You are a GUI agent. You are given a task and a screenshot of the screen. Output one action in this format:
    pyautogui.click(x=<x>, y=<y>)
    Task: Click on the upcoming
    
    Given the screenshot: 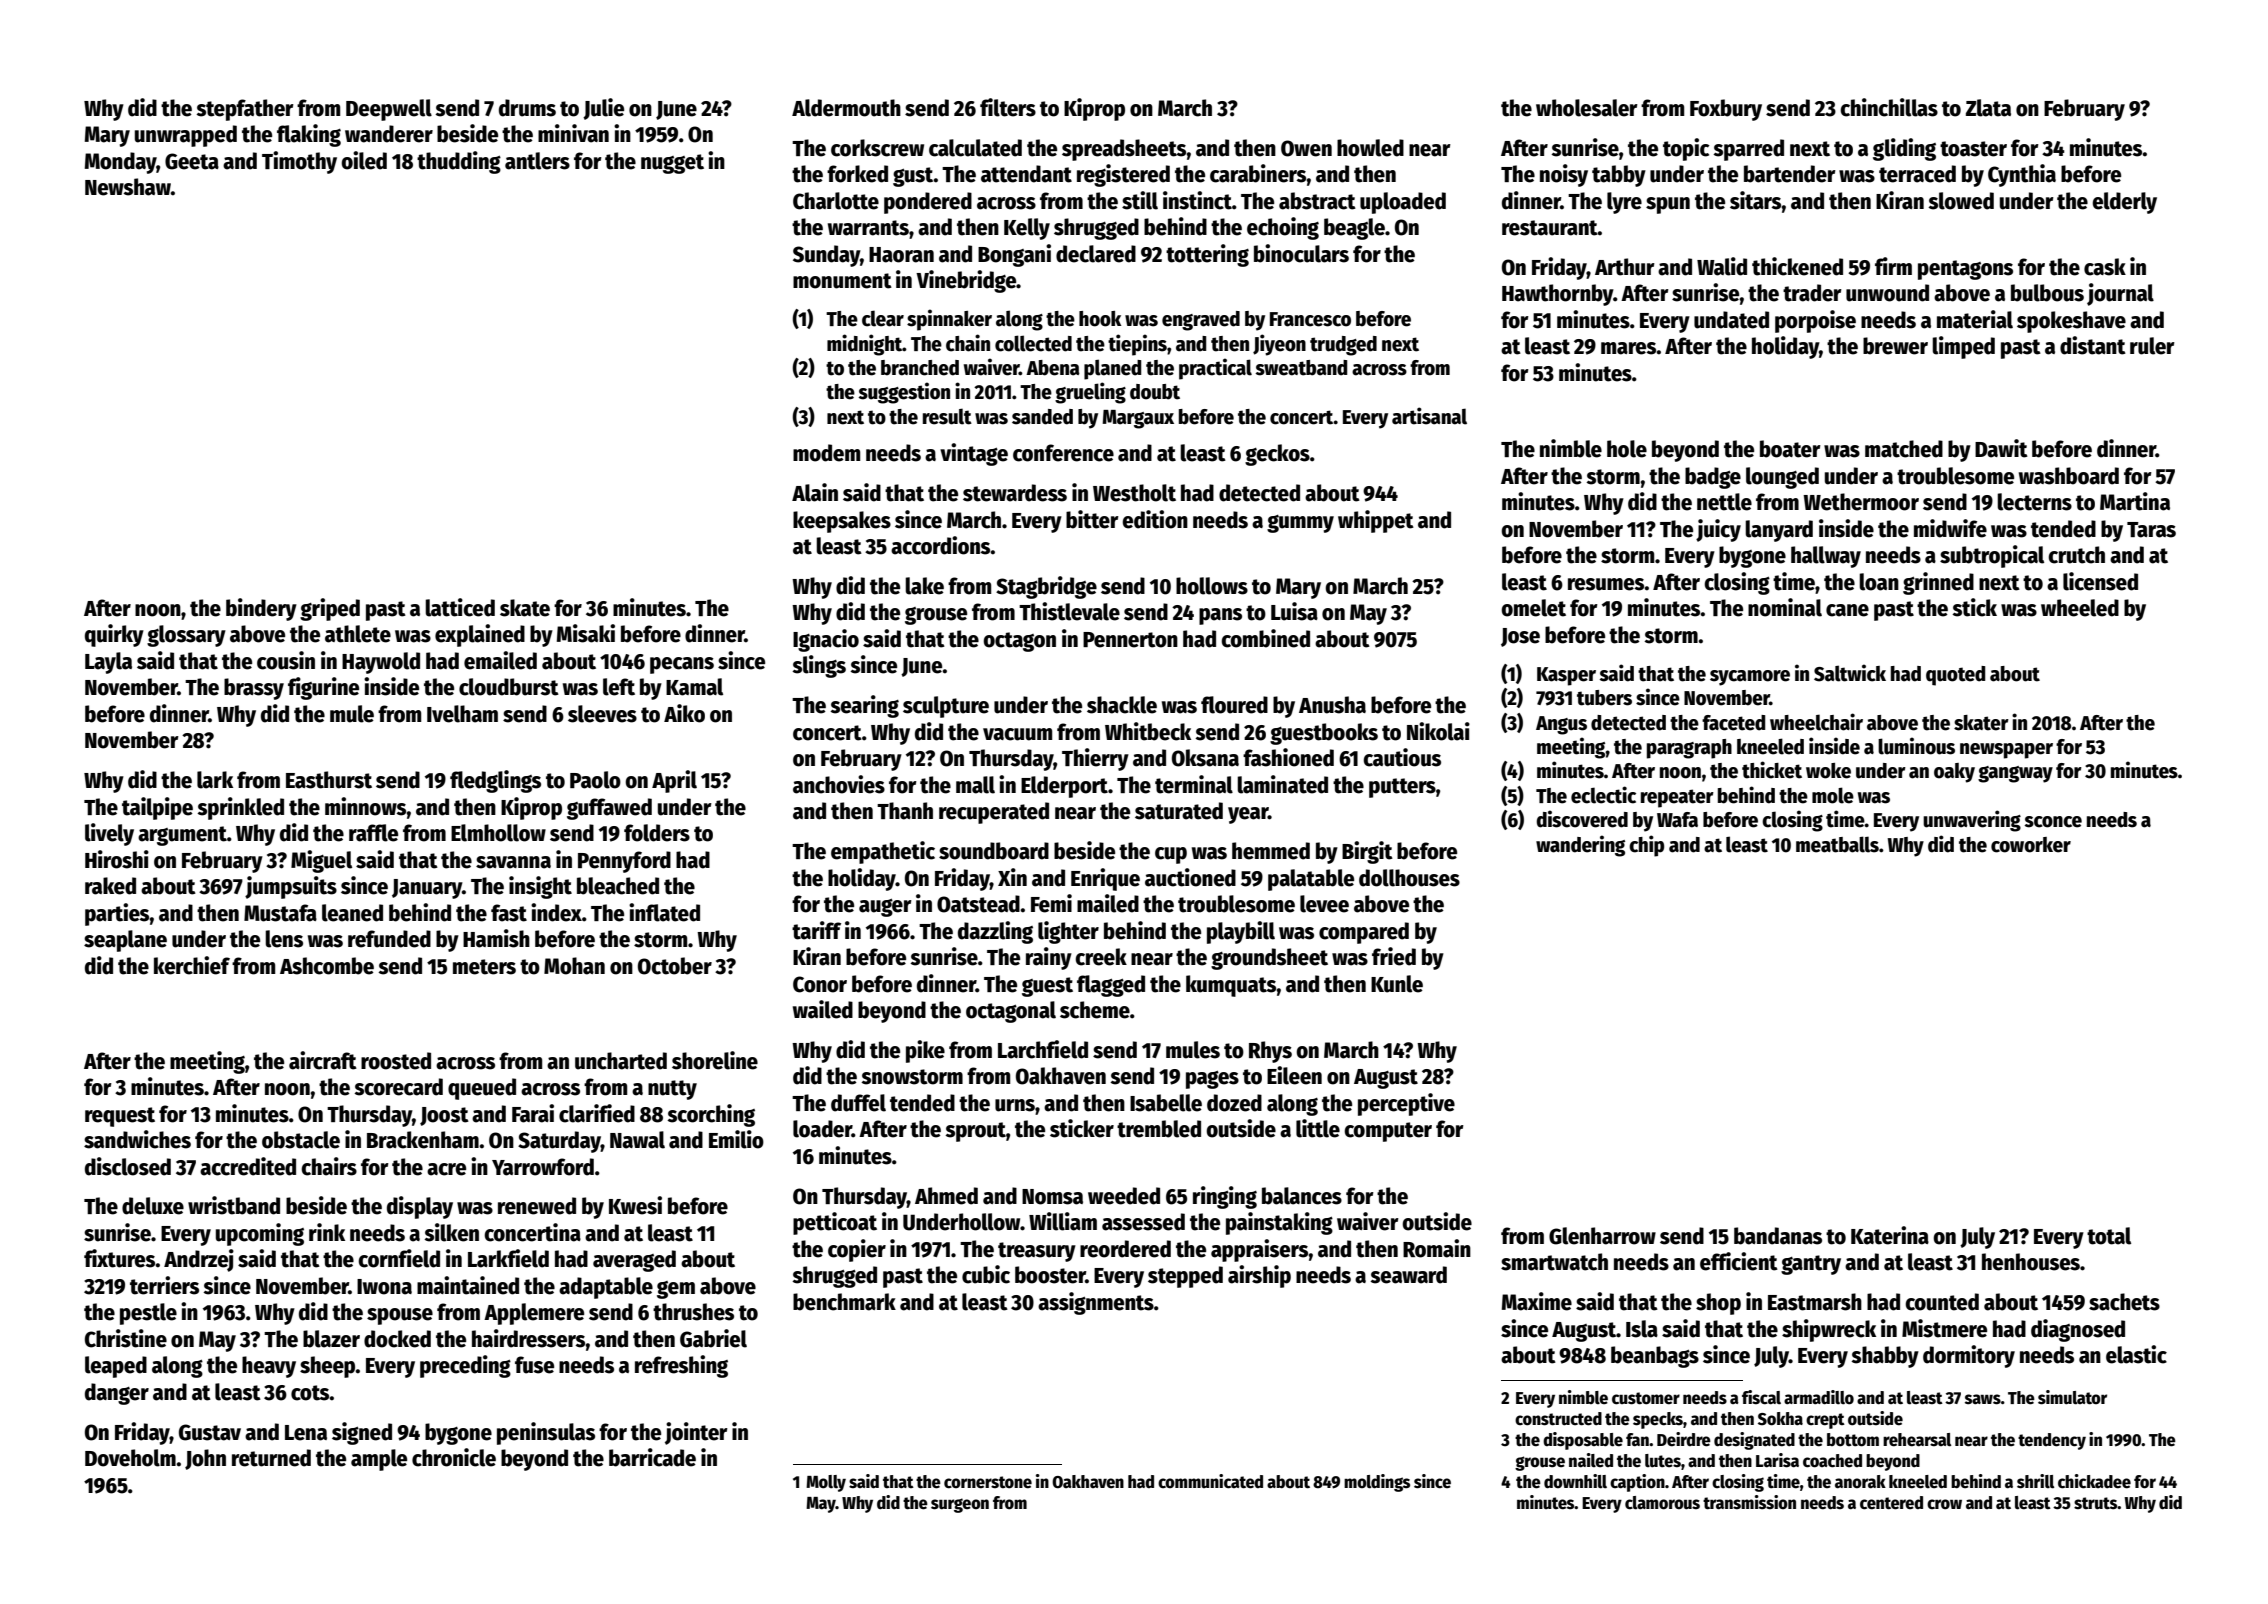 What is the action you would take?
    pyautogui.click(x=260, y=1234)
